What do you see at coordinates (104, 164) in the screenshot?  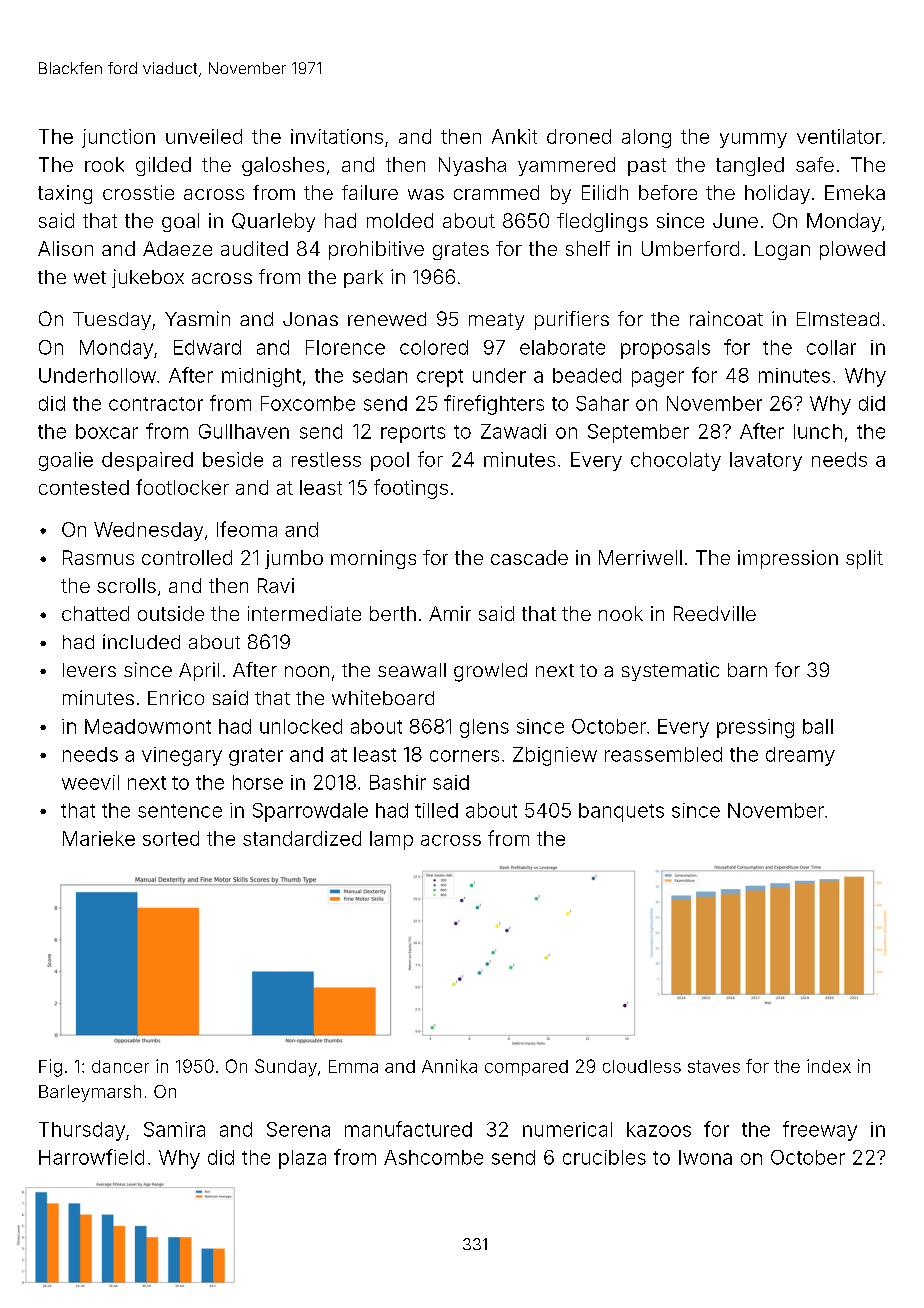 I see `rook` at bounding box center [104, 164].
